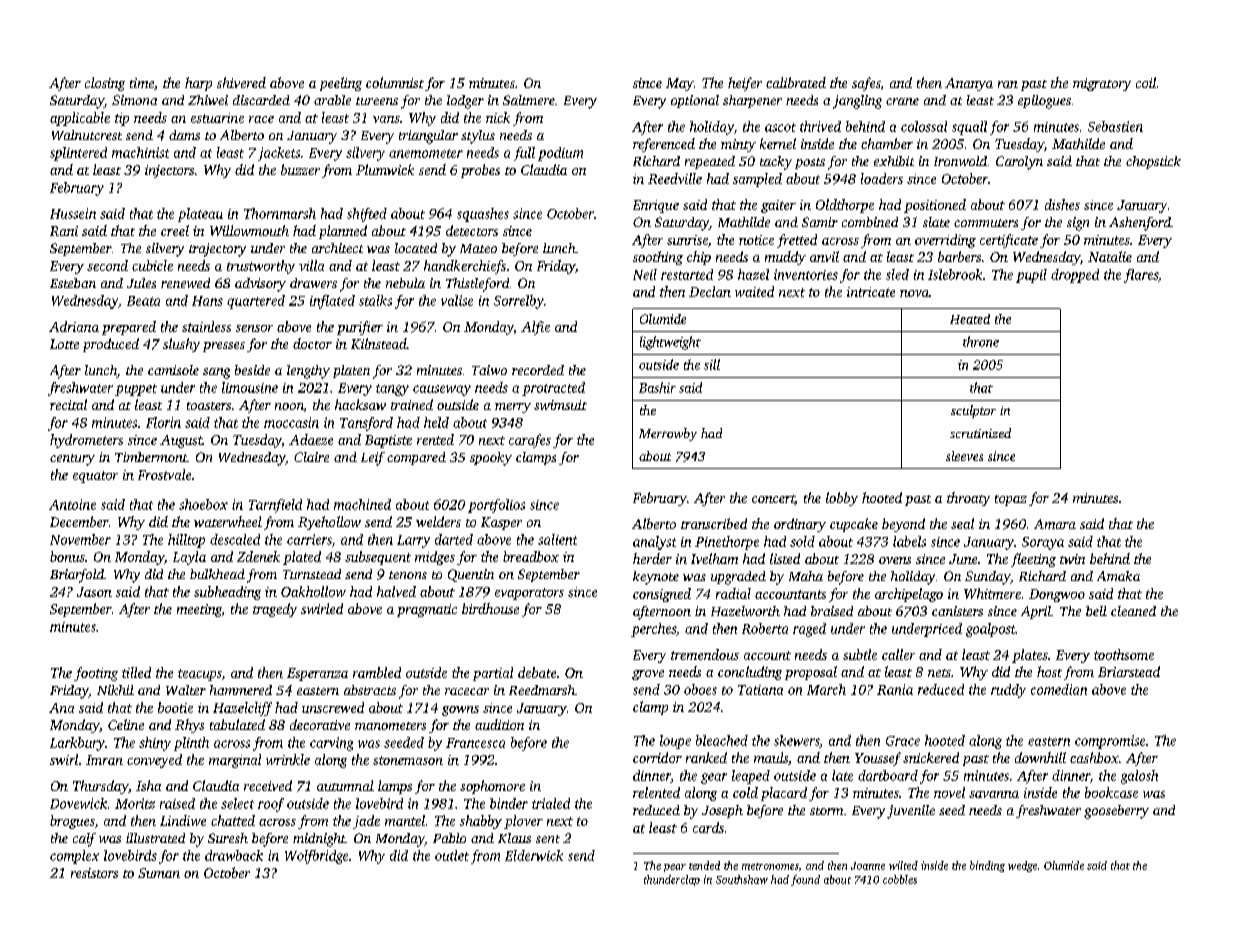 The width and height of the screenshot is (1233, 952). Describe the element at coordinates (959, 256) in the screenshot. I see `barbers` at that location.
